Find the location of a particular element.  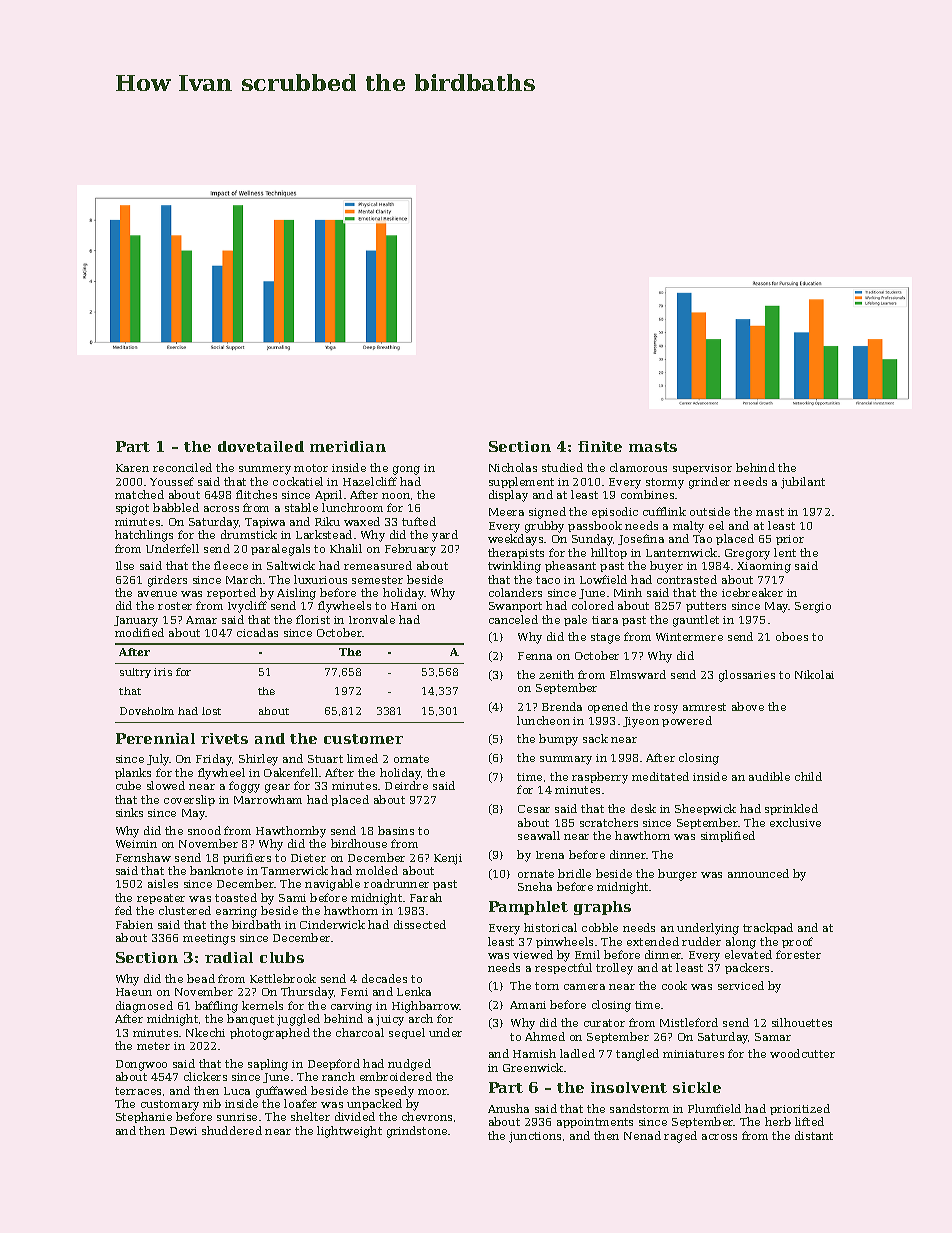

grinder is located at coordinates (709, 483).
